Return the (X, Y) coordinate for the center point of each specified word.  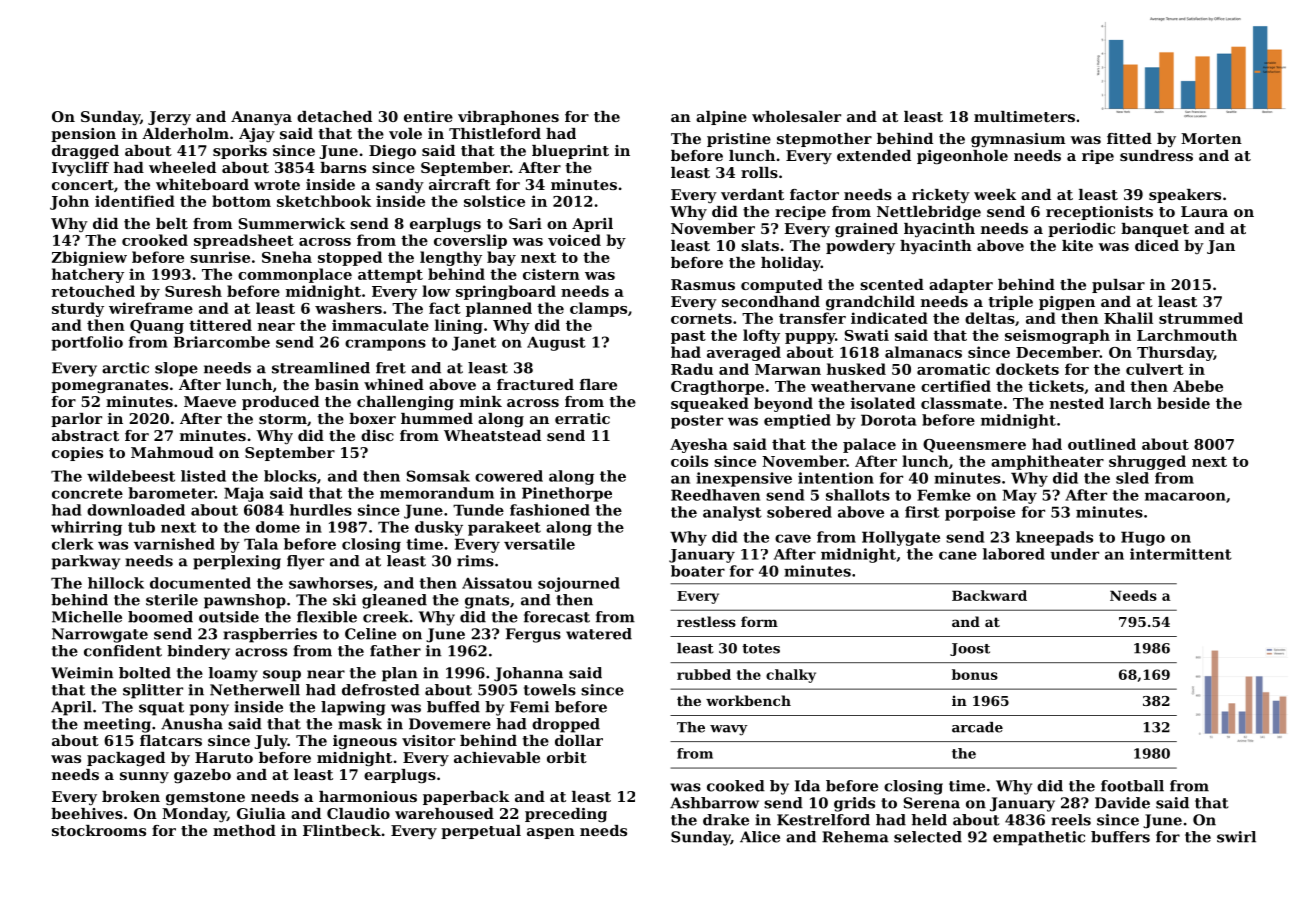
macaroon (1185, 496)
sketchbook (324, 201)
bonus (975, 674)
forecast (557, 617)
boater (698, 571)
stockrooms (99, 830)
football (1132, 786)
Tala (261, 544)
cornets (701, 318)
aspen (551, 833)
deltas (990, 318)
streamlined (321, 368)
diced (1157, 245)
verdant (752, 194)
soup (282, 676)
